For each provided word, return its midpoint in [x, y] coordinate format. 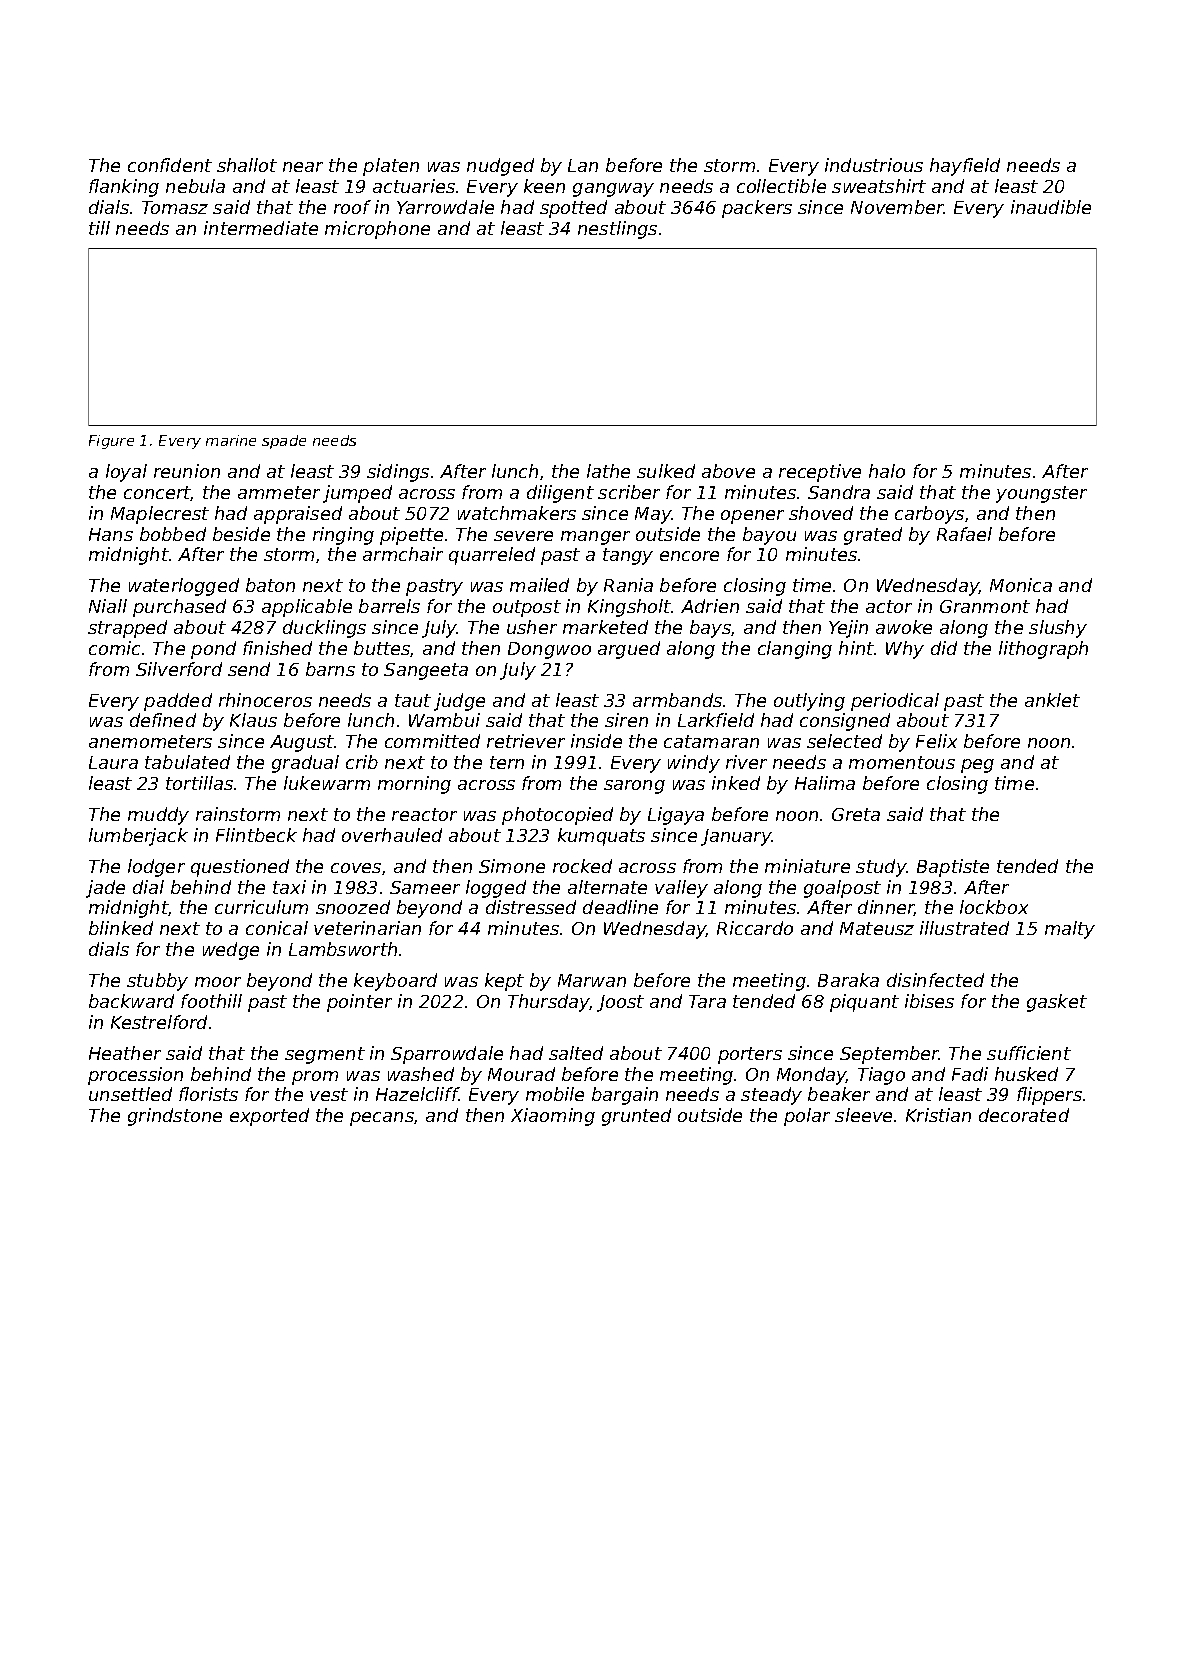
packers [757, 209]
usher [532, 627]
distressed [531, 907]
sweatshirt [879, 186]
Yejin [848, 629]
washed [421, 1074]
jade [105, 889]
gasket [1057, 1003]
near [303, 167]
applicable [307, 608]
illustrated [964, 928]
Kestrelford [159, 1022]
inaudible [1051, 207]
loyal [126, 473]
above [728, 471]
